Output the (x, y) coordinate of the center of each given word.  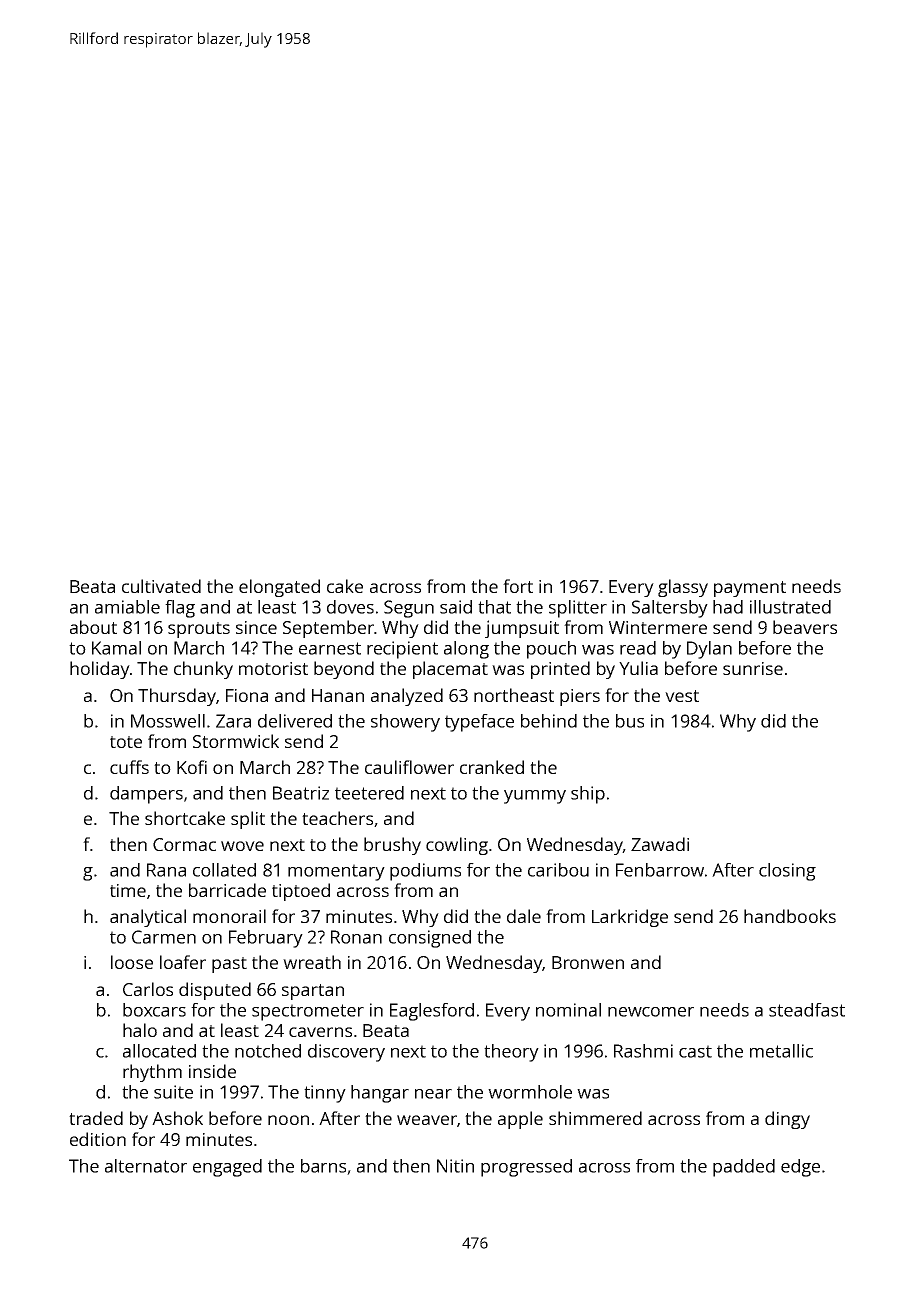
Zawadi (660, 844)
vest (682, 696)
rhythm (152, 1073)
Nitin (455, 1166)
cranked (492, 767)
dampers (146, 795)
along (466, 650)
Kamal (116, 648)
